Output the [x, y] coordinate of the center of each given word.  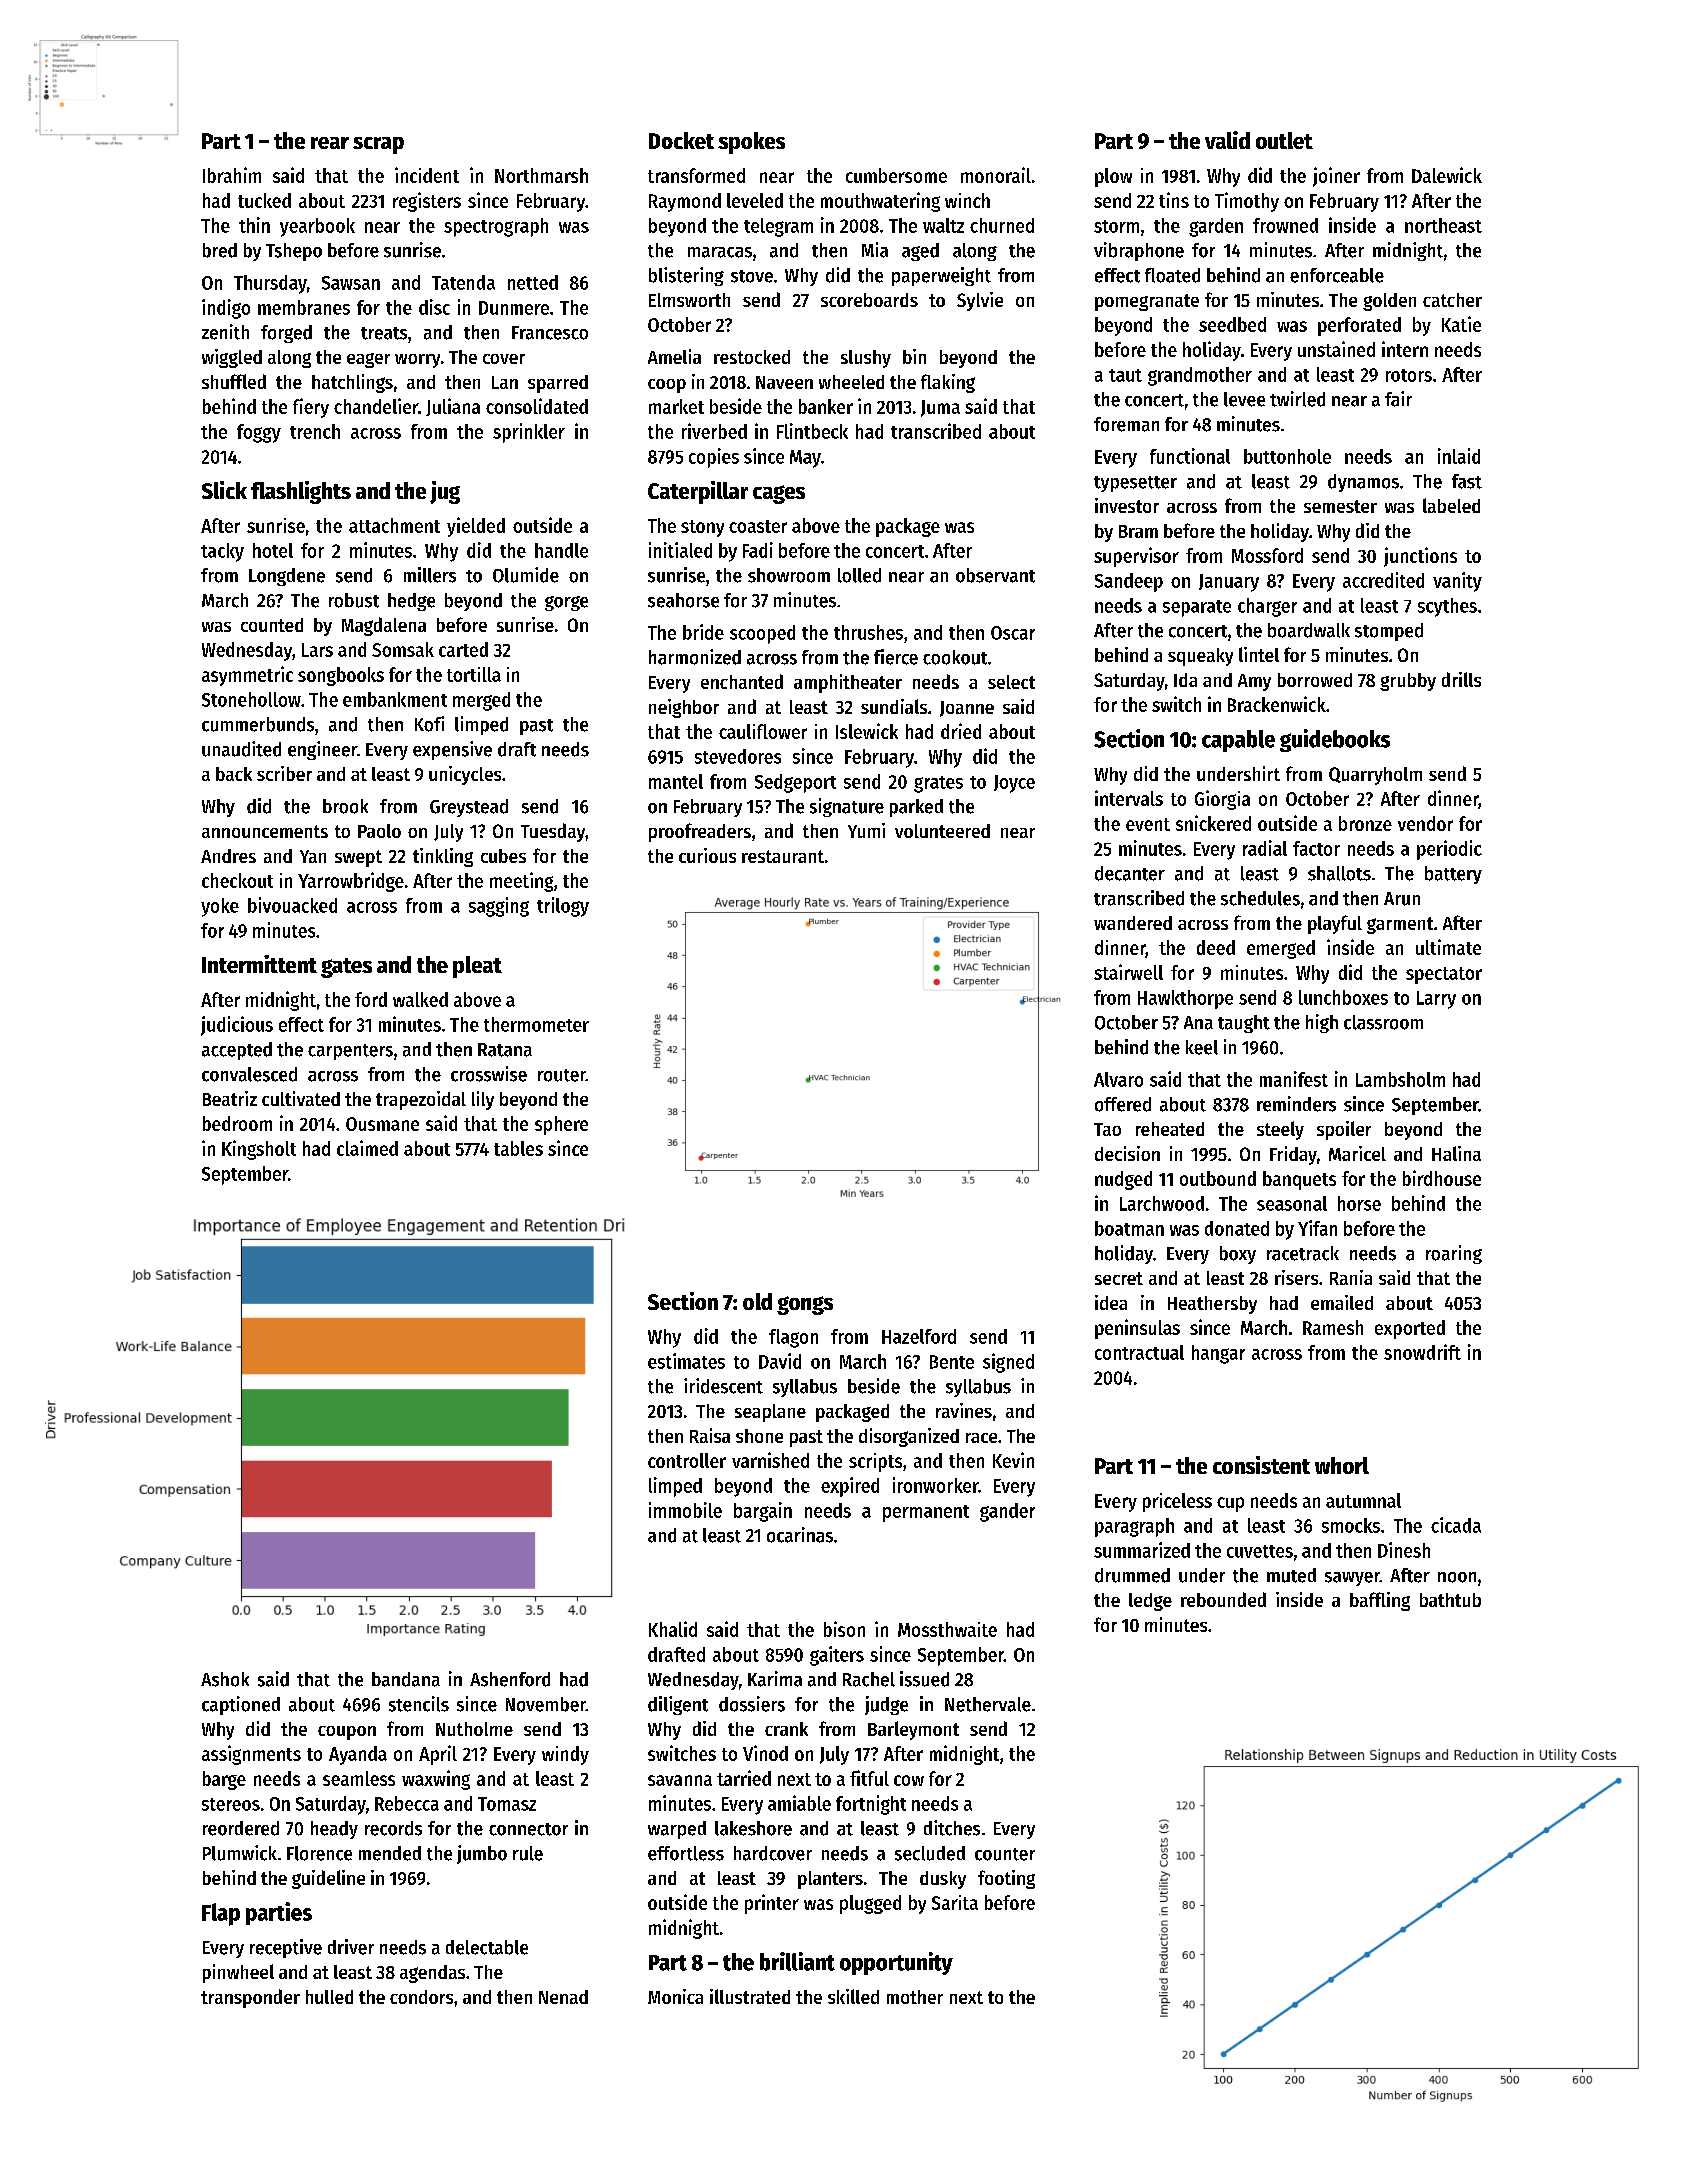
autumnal [1363, 1500]
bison [844, 1629]
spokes [751, 143]
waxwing [436, 1780]
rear [330, 143]
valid [1227, 140]
